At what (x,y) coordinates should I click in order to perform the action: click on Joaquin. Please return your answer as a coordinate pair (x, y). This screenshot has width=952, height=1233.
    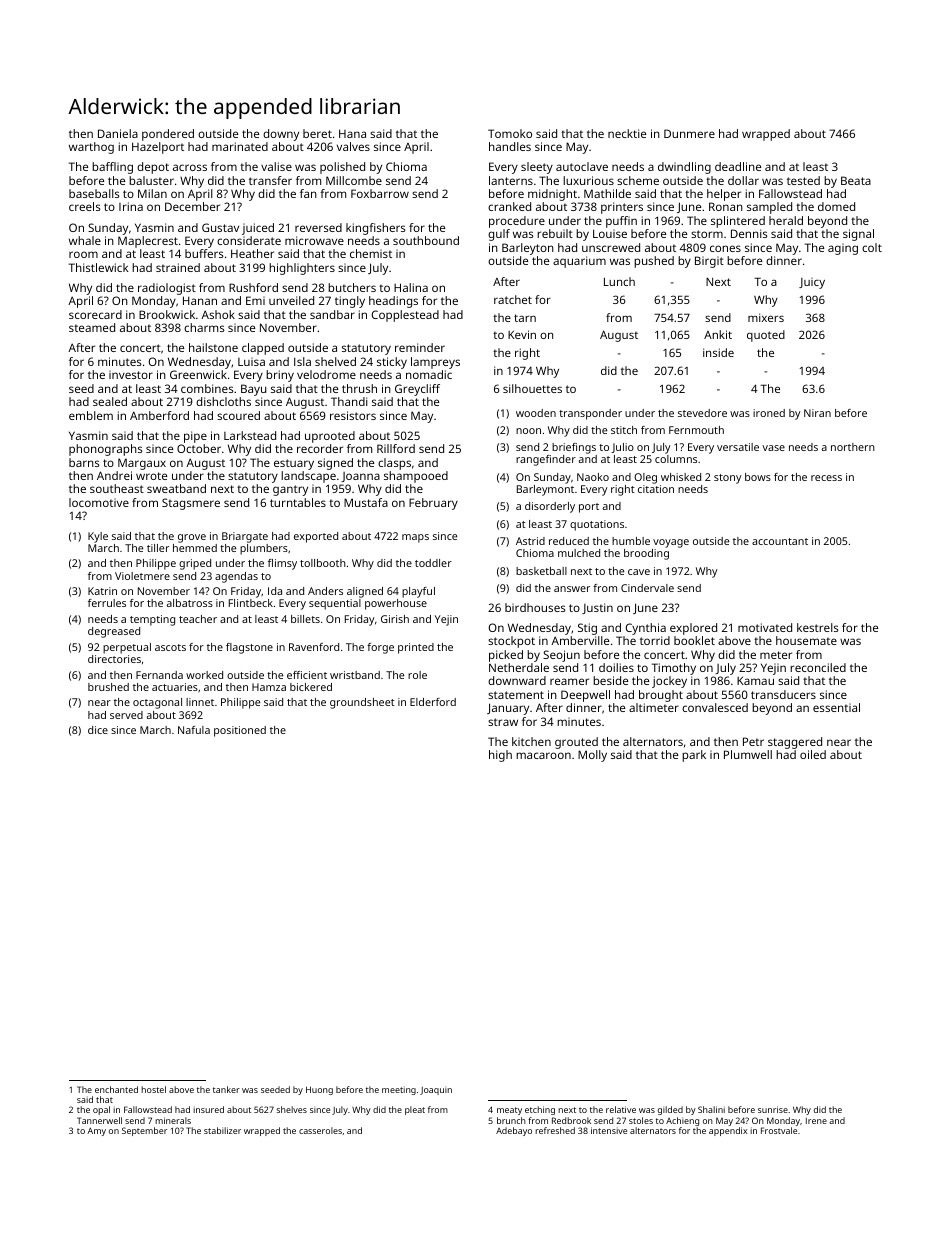
    Looking at the image, I should click on (436, 1091).
